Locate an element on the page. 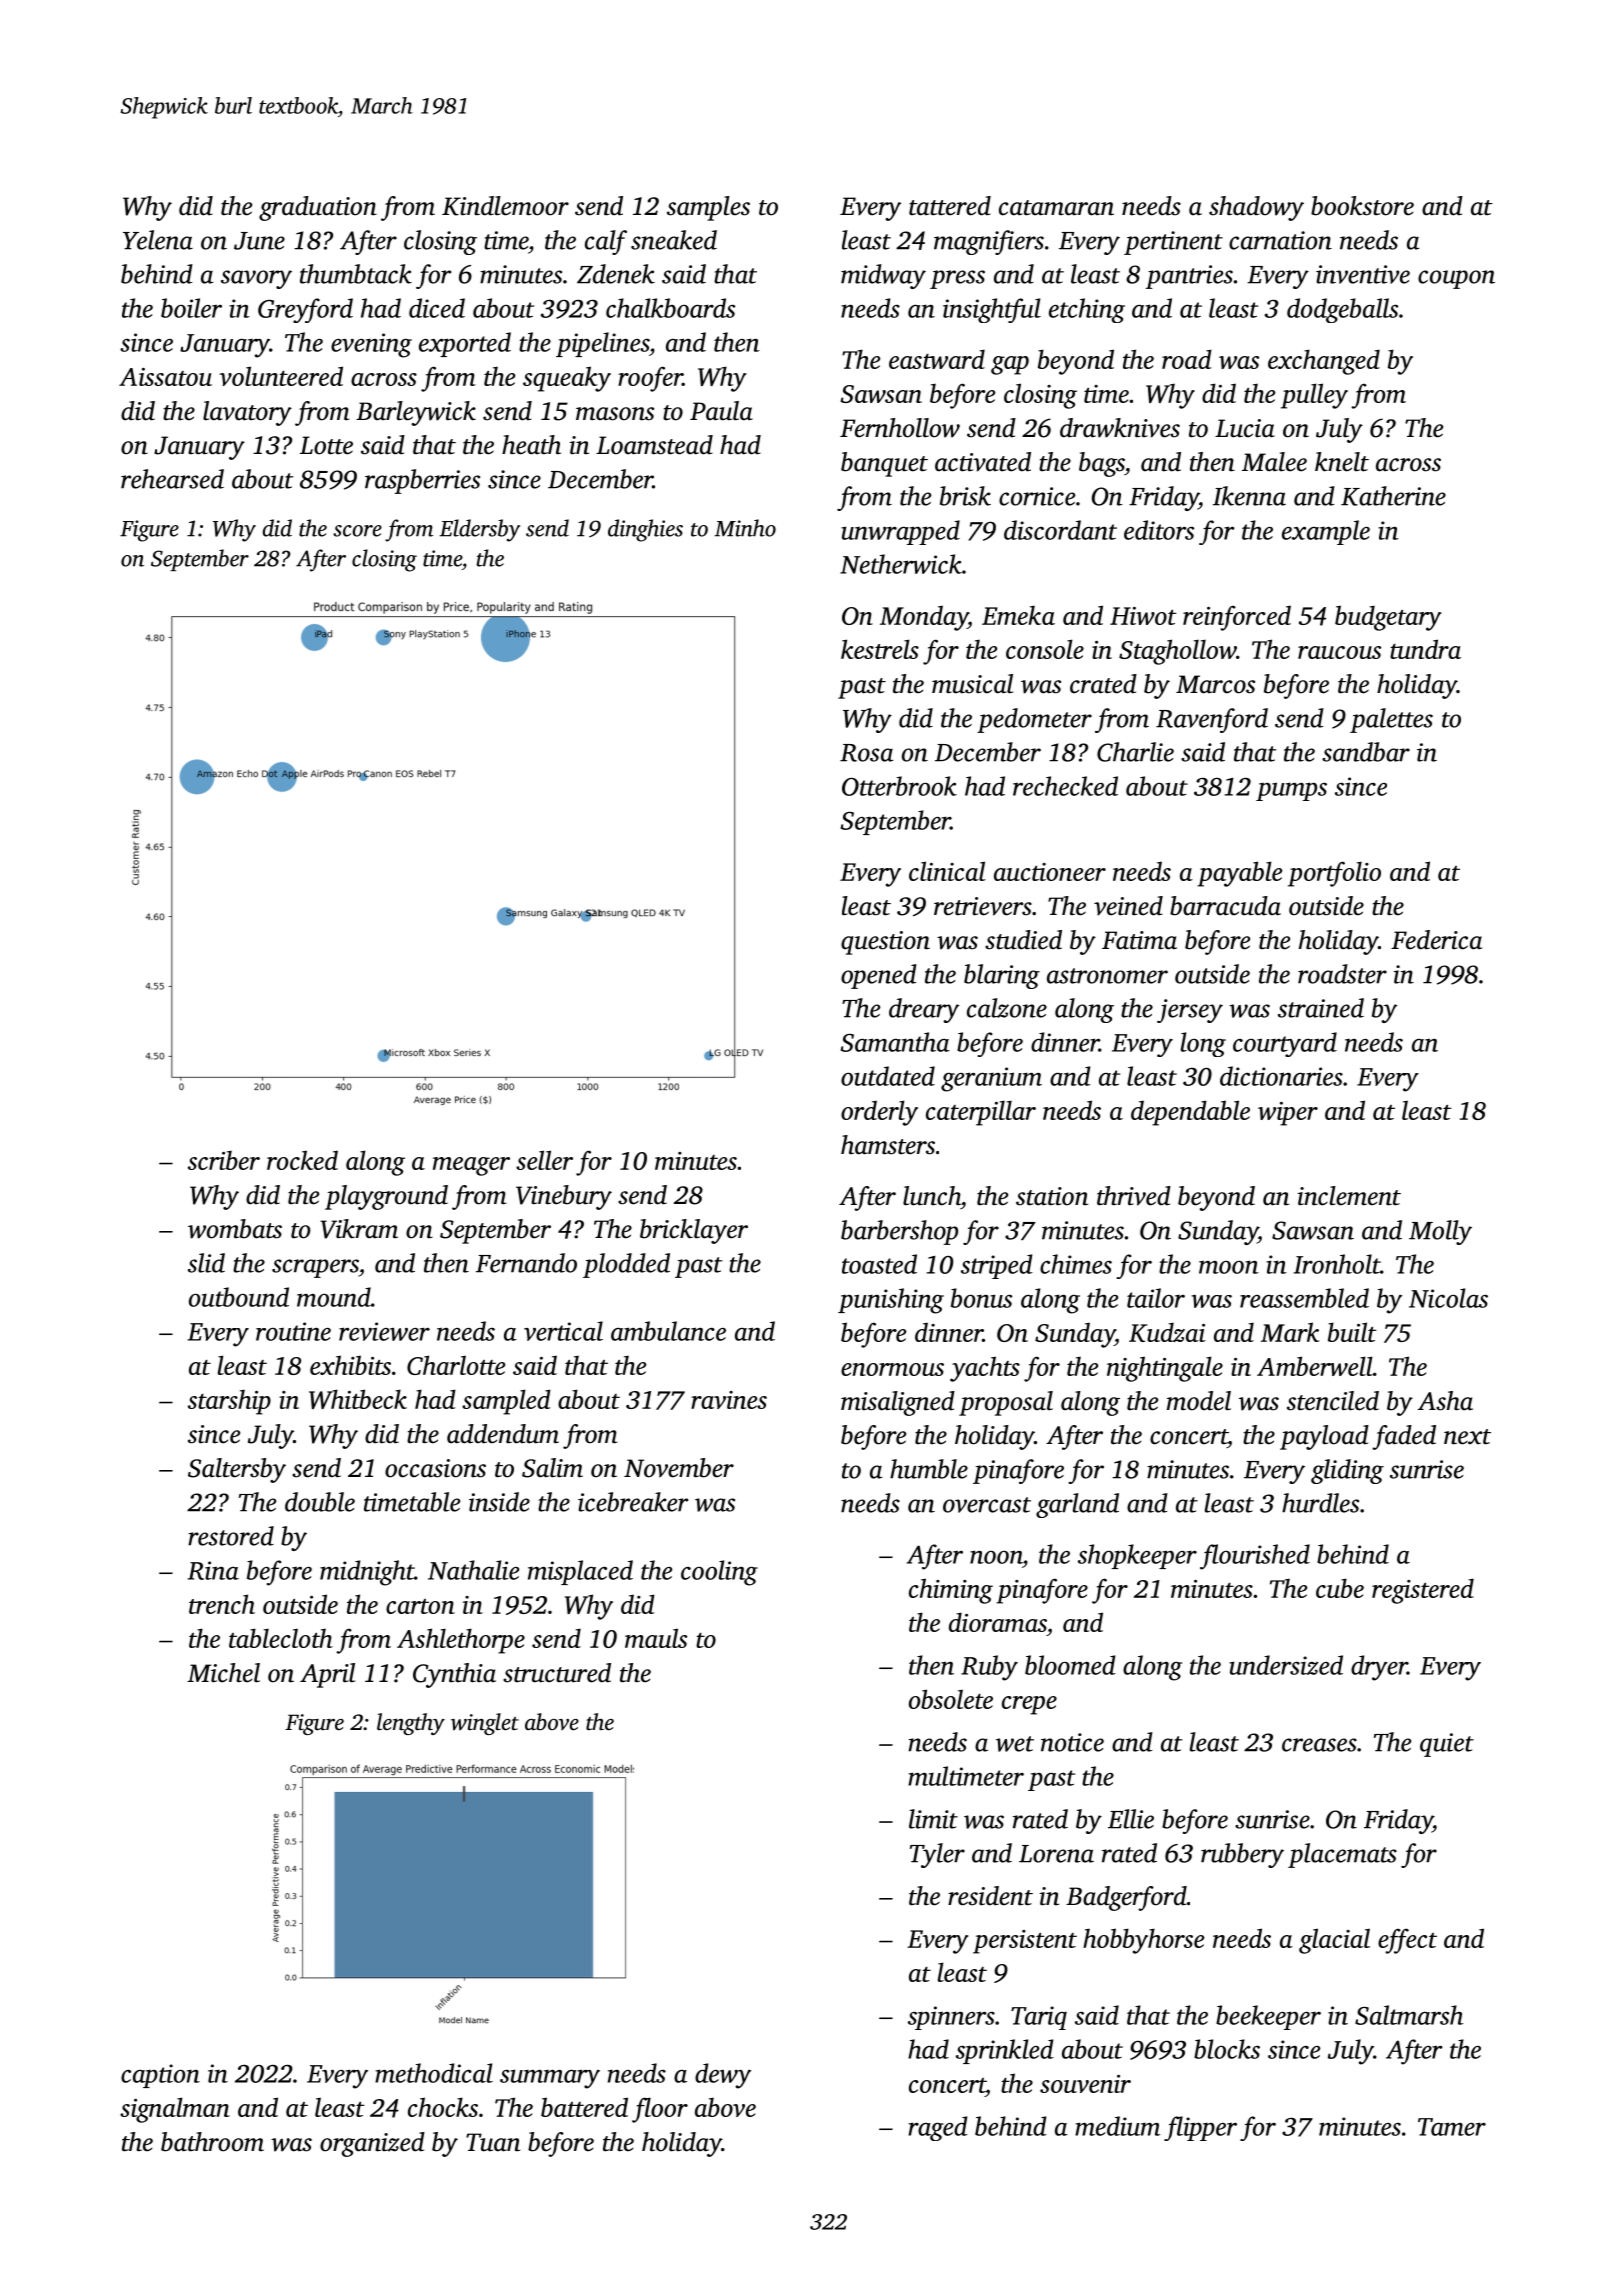  bookstore is located at coordinates (1362, 206).
